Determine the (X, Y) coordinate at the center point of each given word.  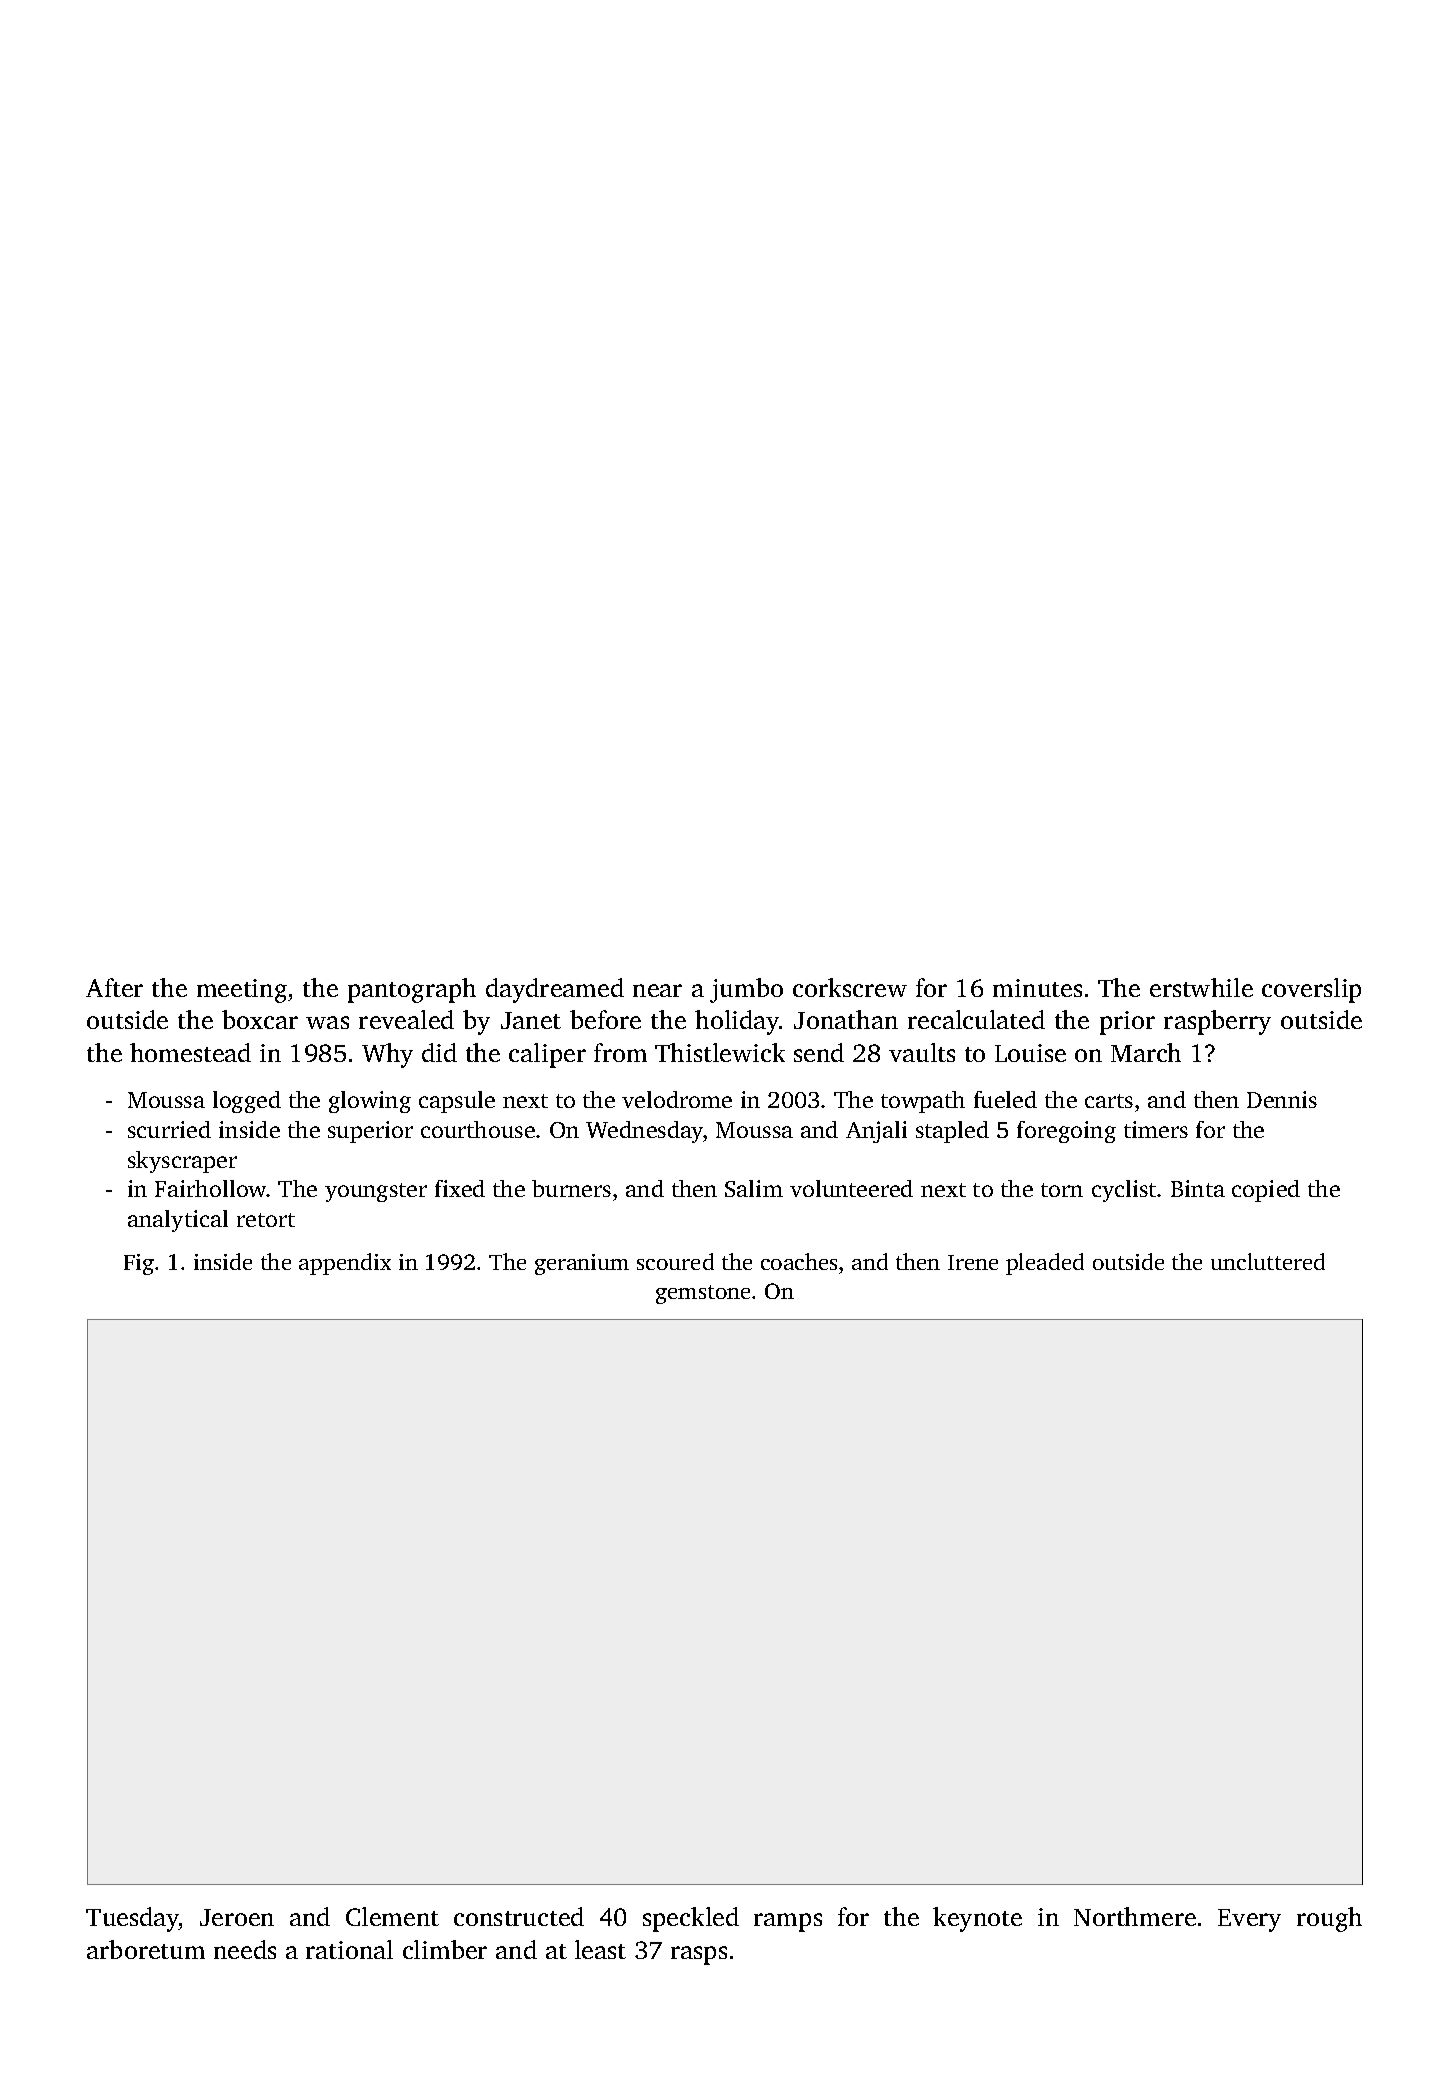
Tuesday (132, 1919)
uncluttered (1268, 1261)
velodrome (677, 1099)
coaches (799, 1261)
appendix (345, 1264)
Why (387, 1055)
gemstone (703, 1294)
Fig (139, 1264)
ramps (788, 1922)
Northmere (1135, 1916)
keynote (977, 1919)
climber (445, 1949)
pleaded (1045, 1264)
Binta (1198, 1188)
